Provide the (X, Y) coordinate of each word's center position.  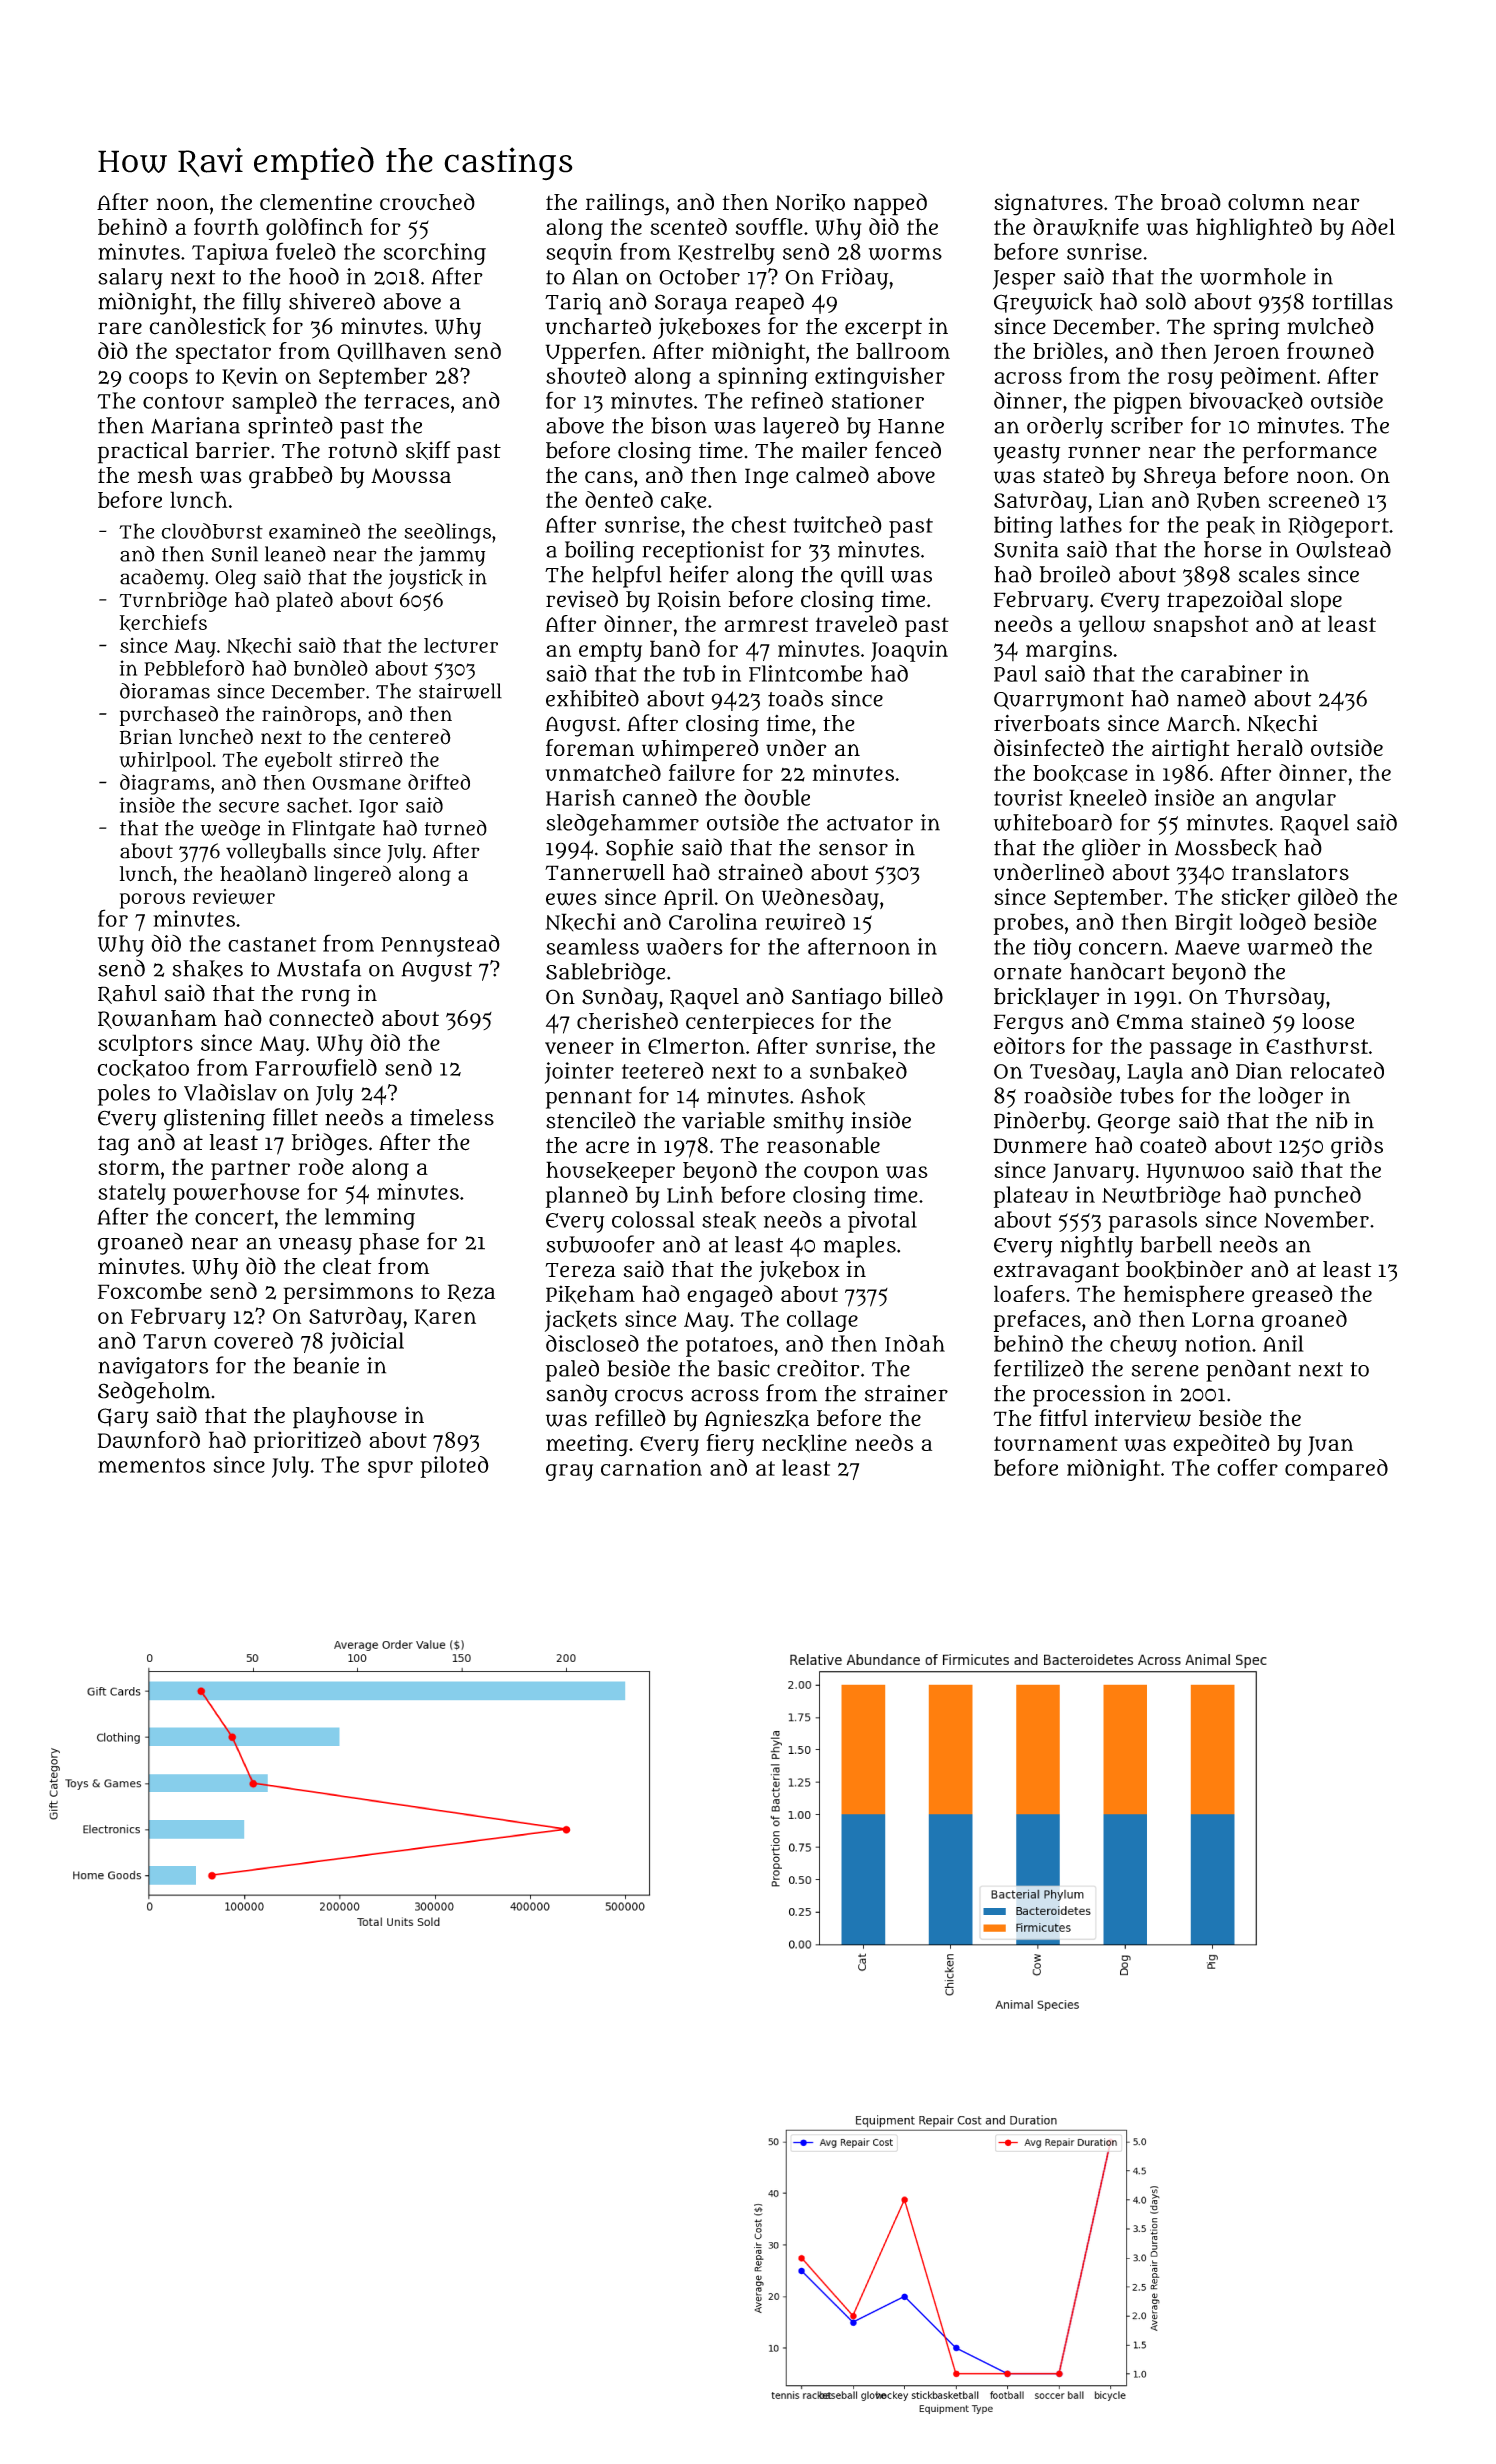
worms (905, 253)
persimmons (348, 1293)
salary (130, 279)
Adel (1373, 226)
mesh (165, 475)
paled (572, 1370)
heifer (699, 574)
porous (152, 901)
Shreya (1180, 478)
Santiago (836, 999)
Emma (1150, 1021)
